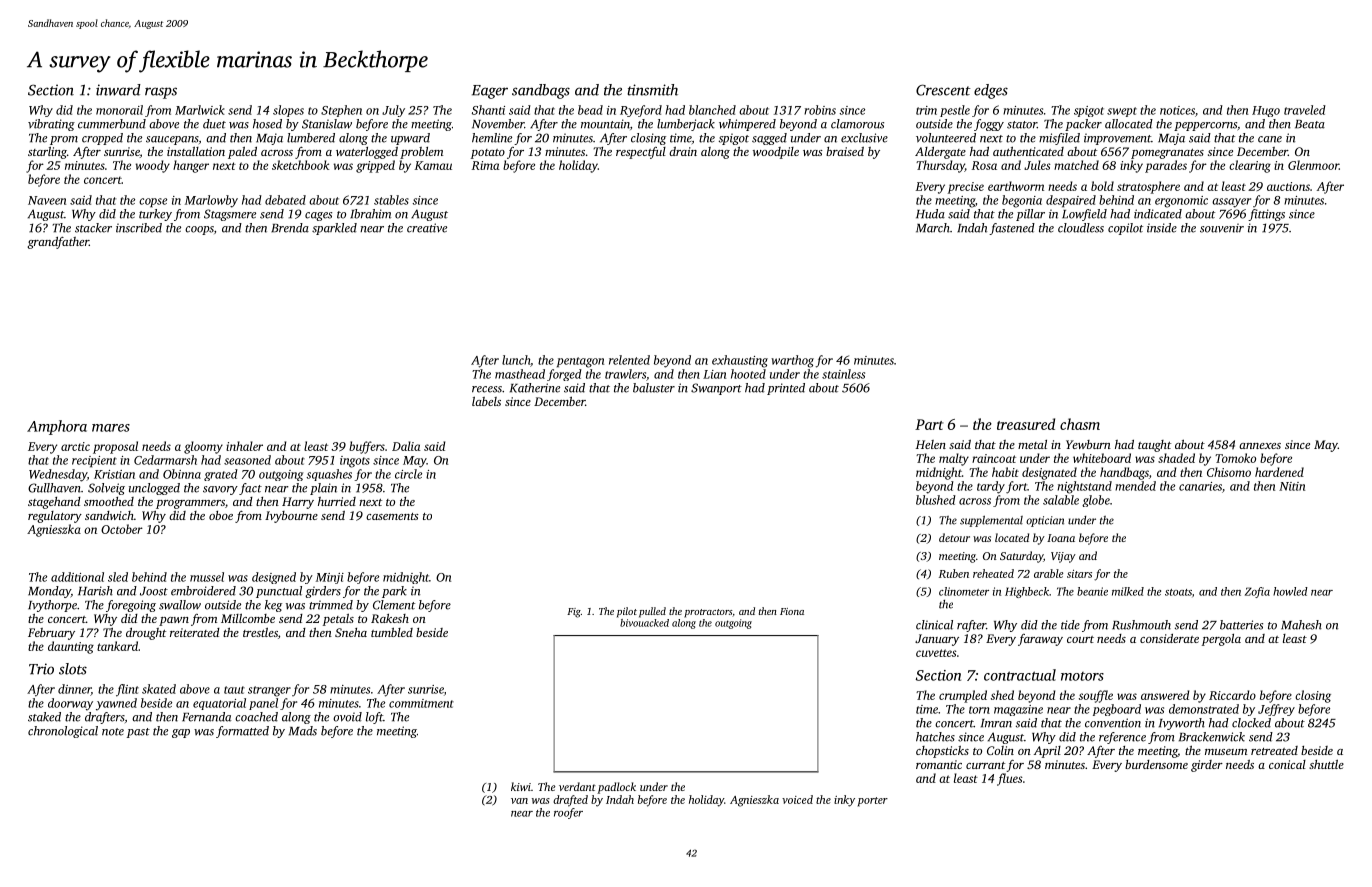 Image resolution: width=1372 pixels, height=887 pixels. I want to click on fastened, so click(1012, 229).
